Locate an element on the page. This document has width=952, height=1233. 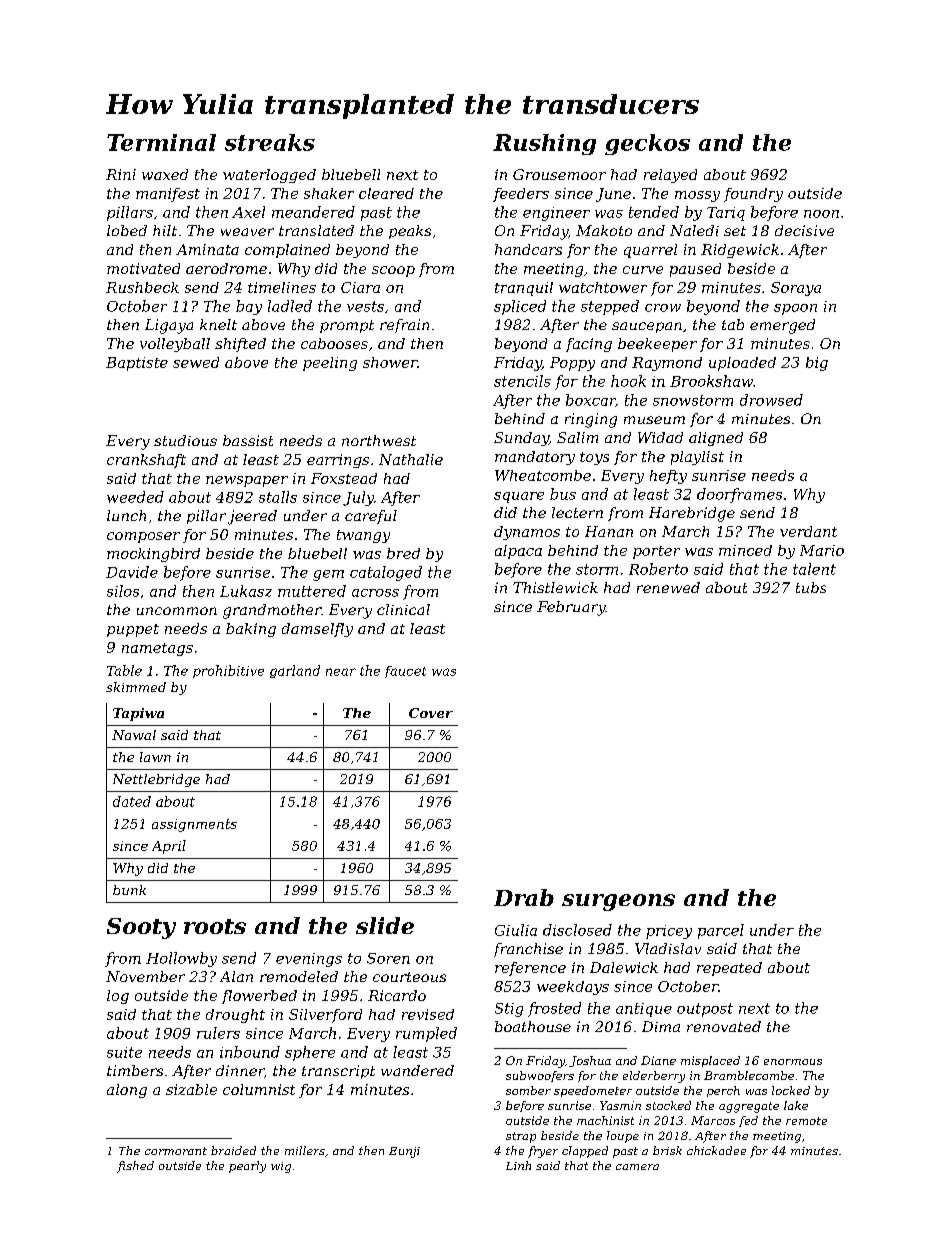
set is located at coordinates (735, 231).
